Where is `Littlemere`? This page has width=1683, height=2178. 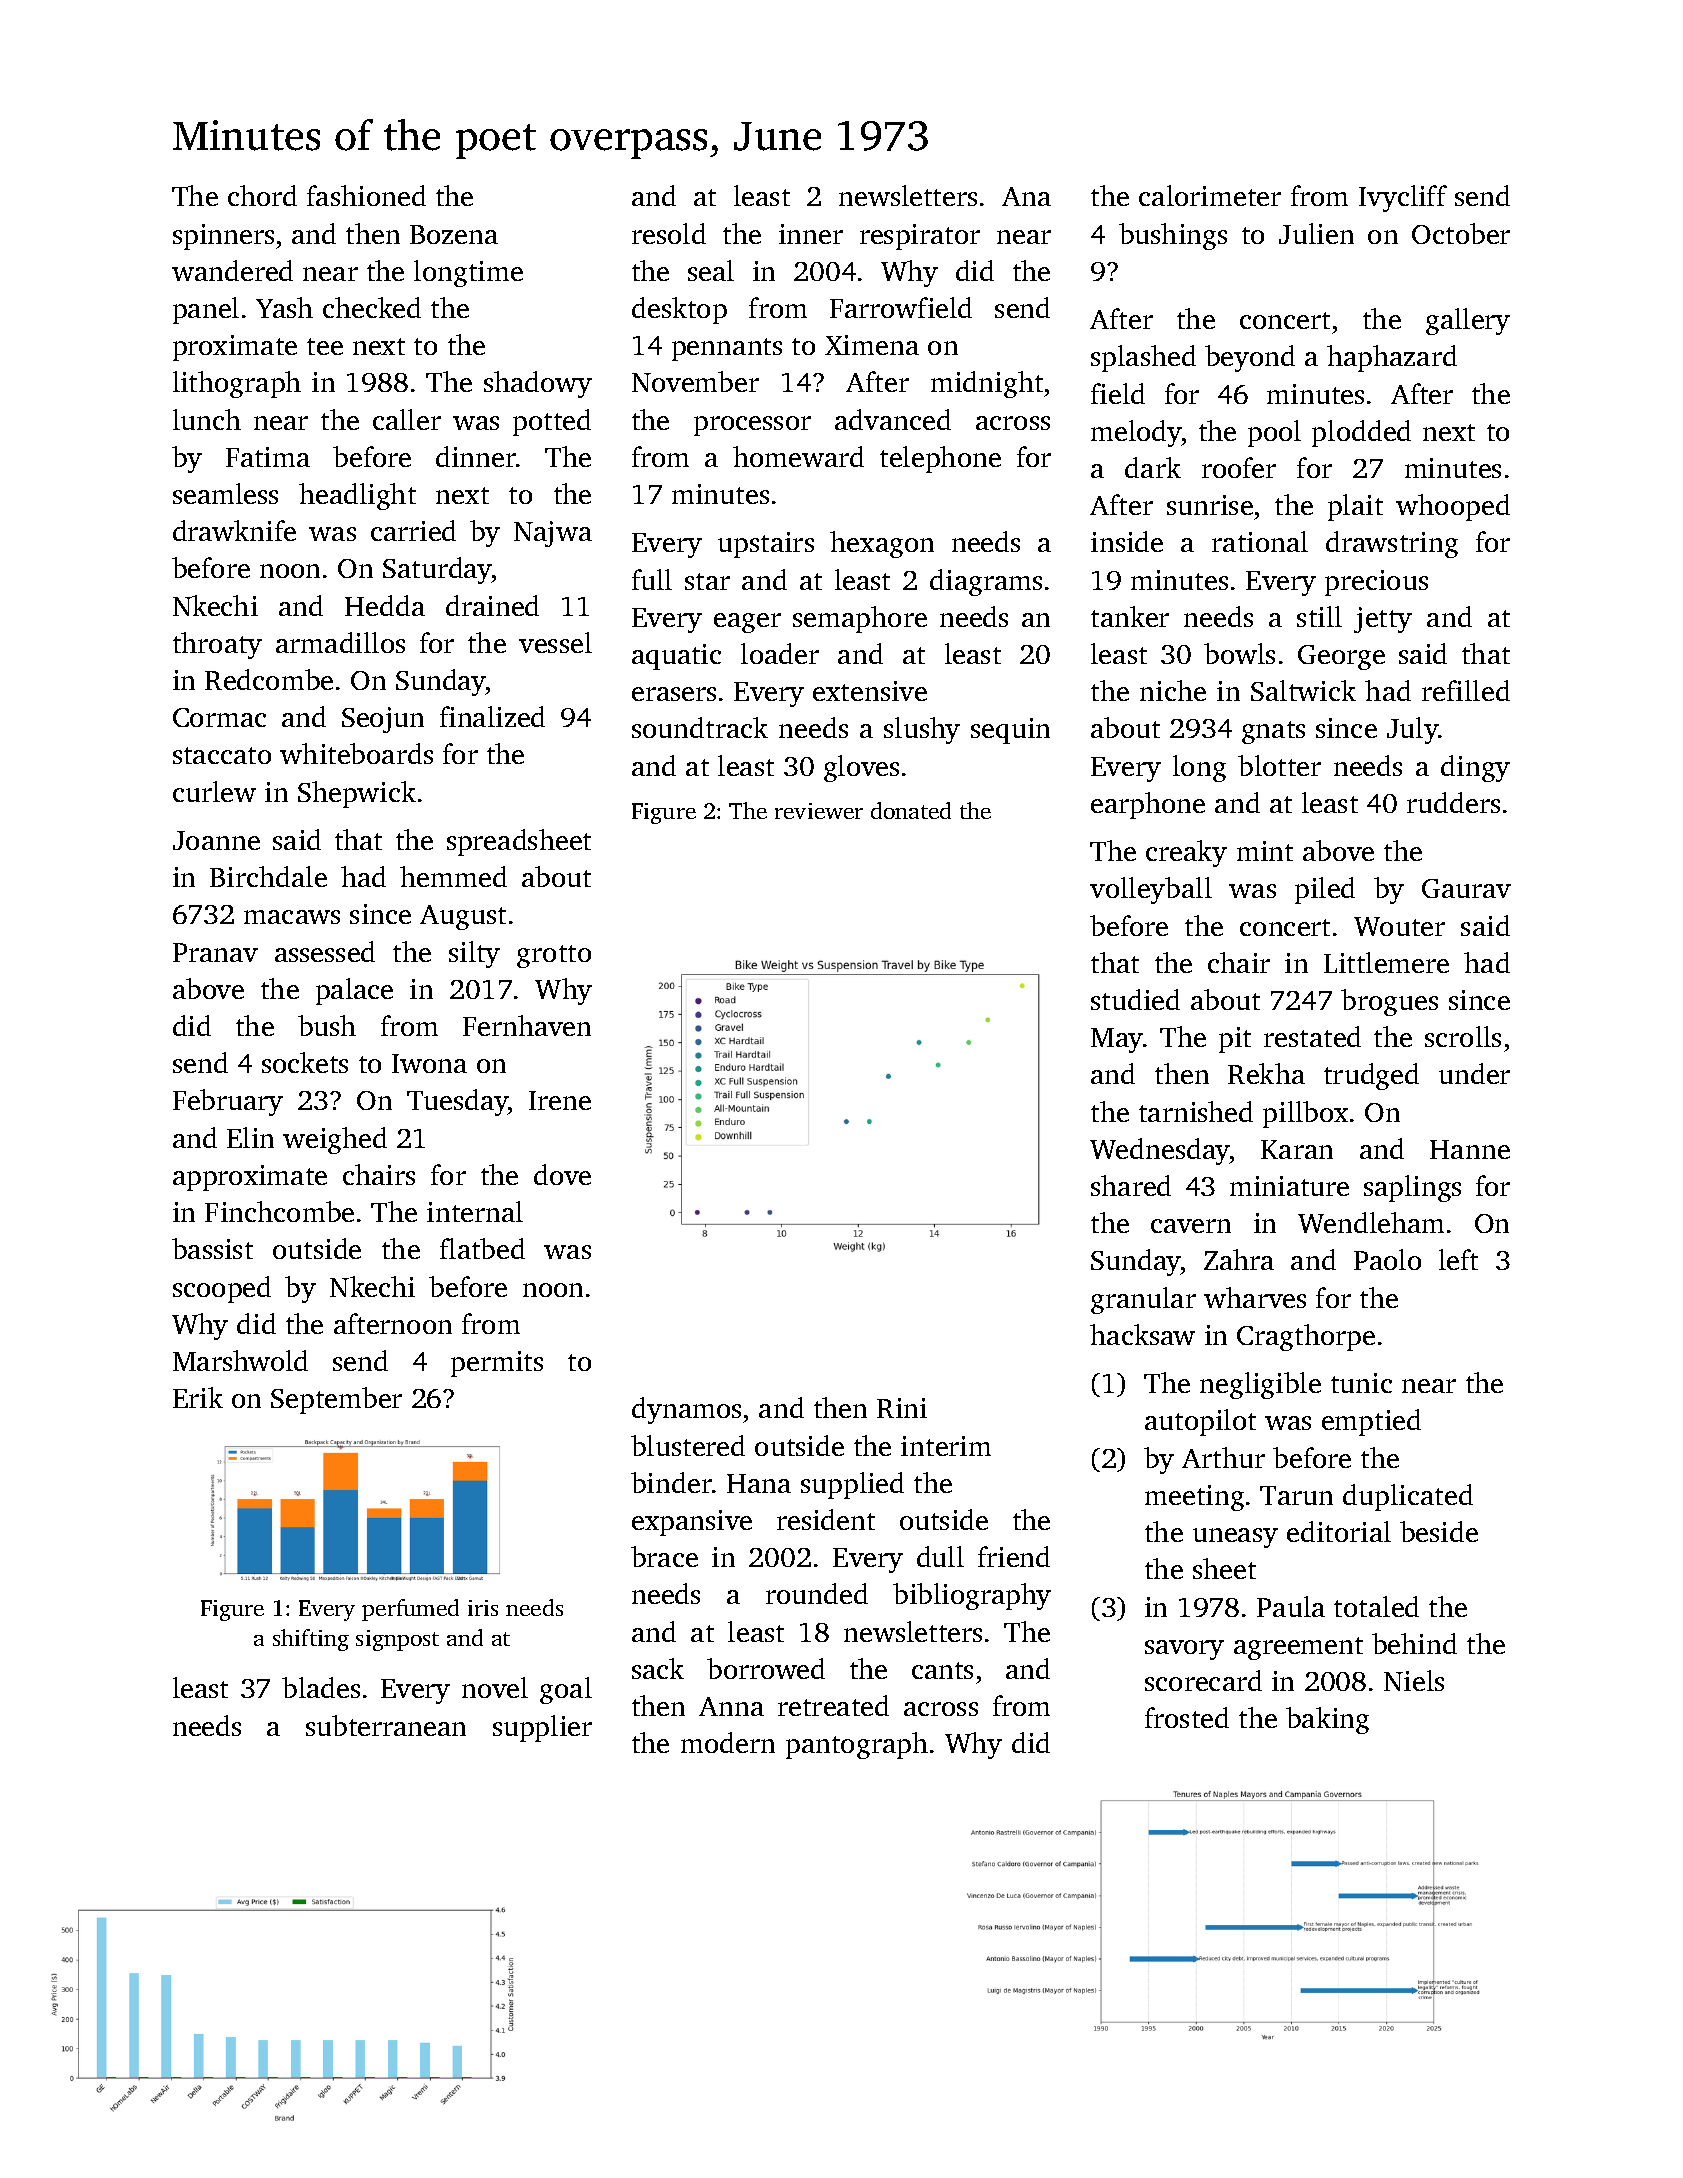
Littlemere is located at coordinates (1386, 962).
